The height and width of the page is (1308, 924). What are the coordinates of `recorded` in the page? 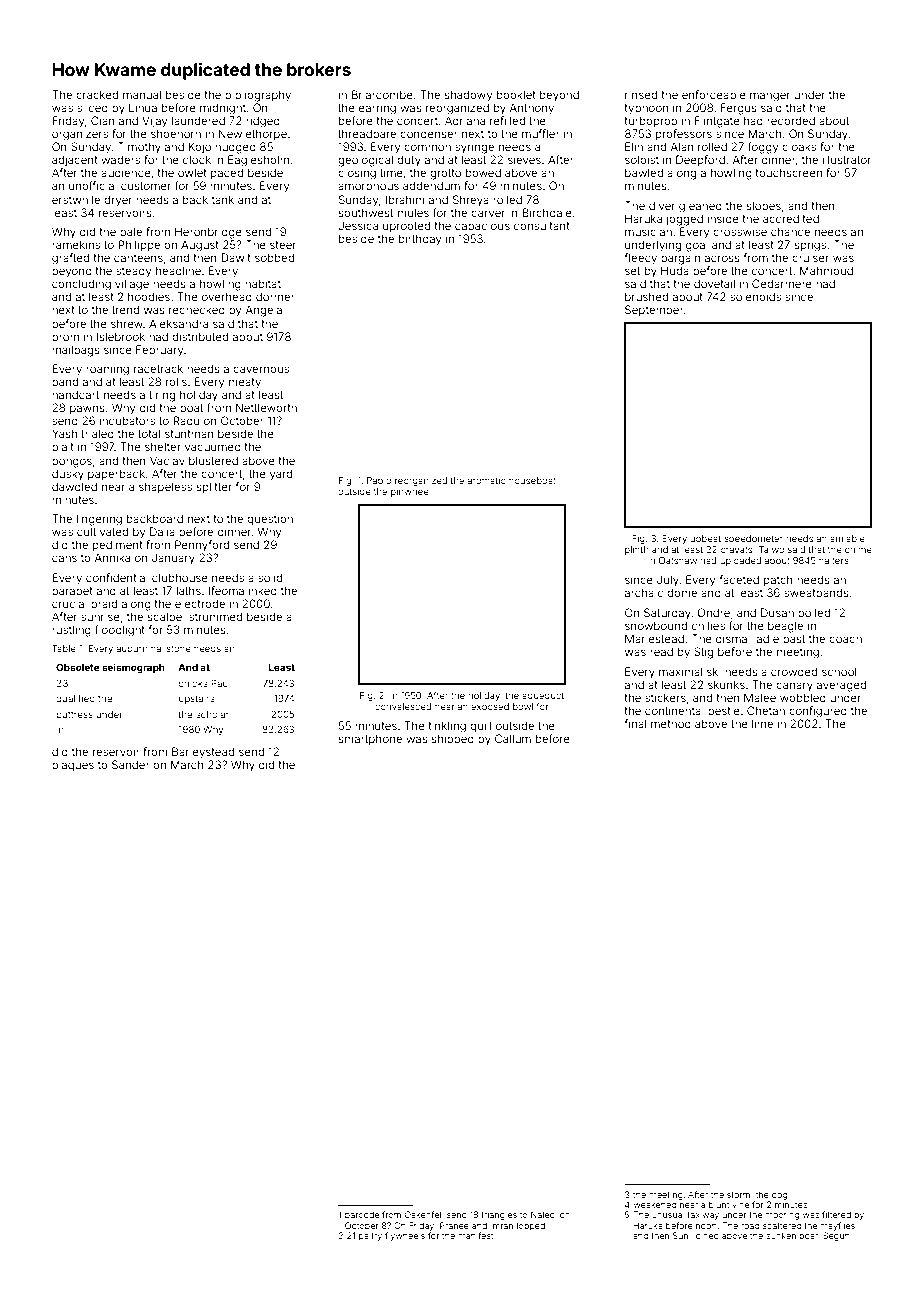 It's located at (791, 120).
